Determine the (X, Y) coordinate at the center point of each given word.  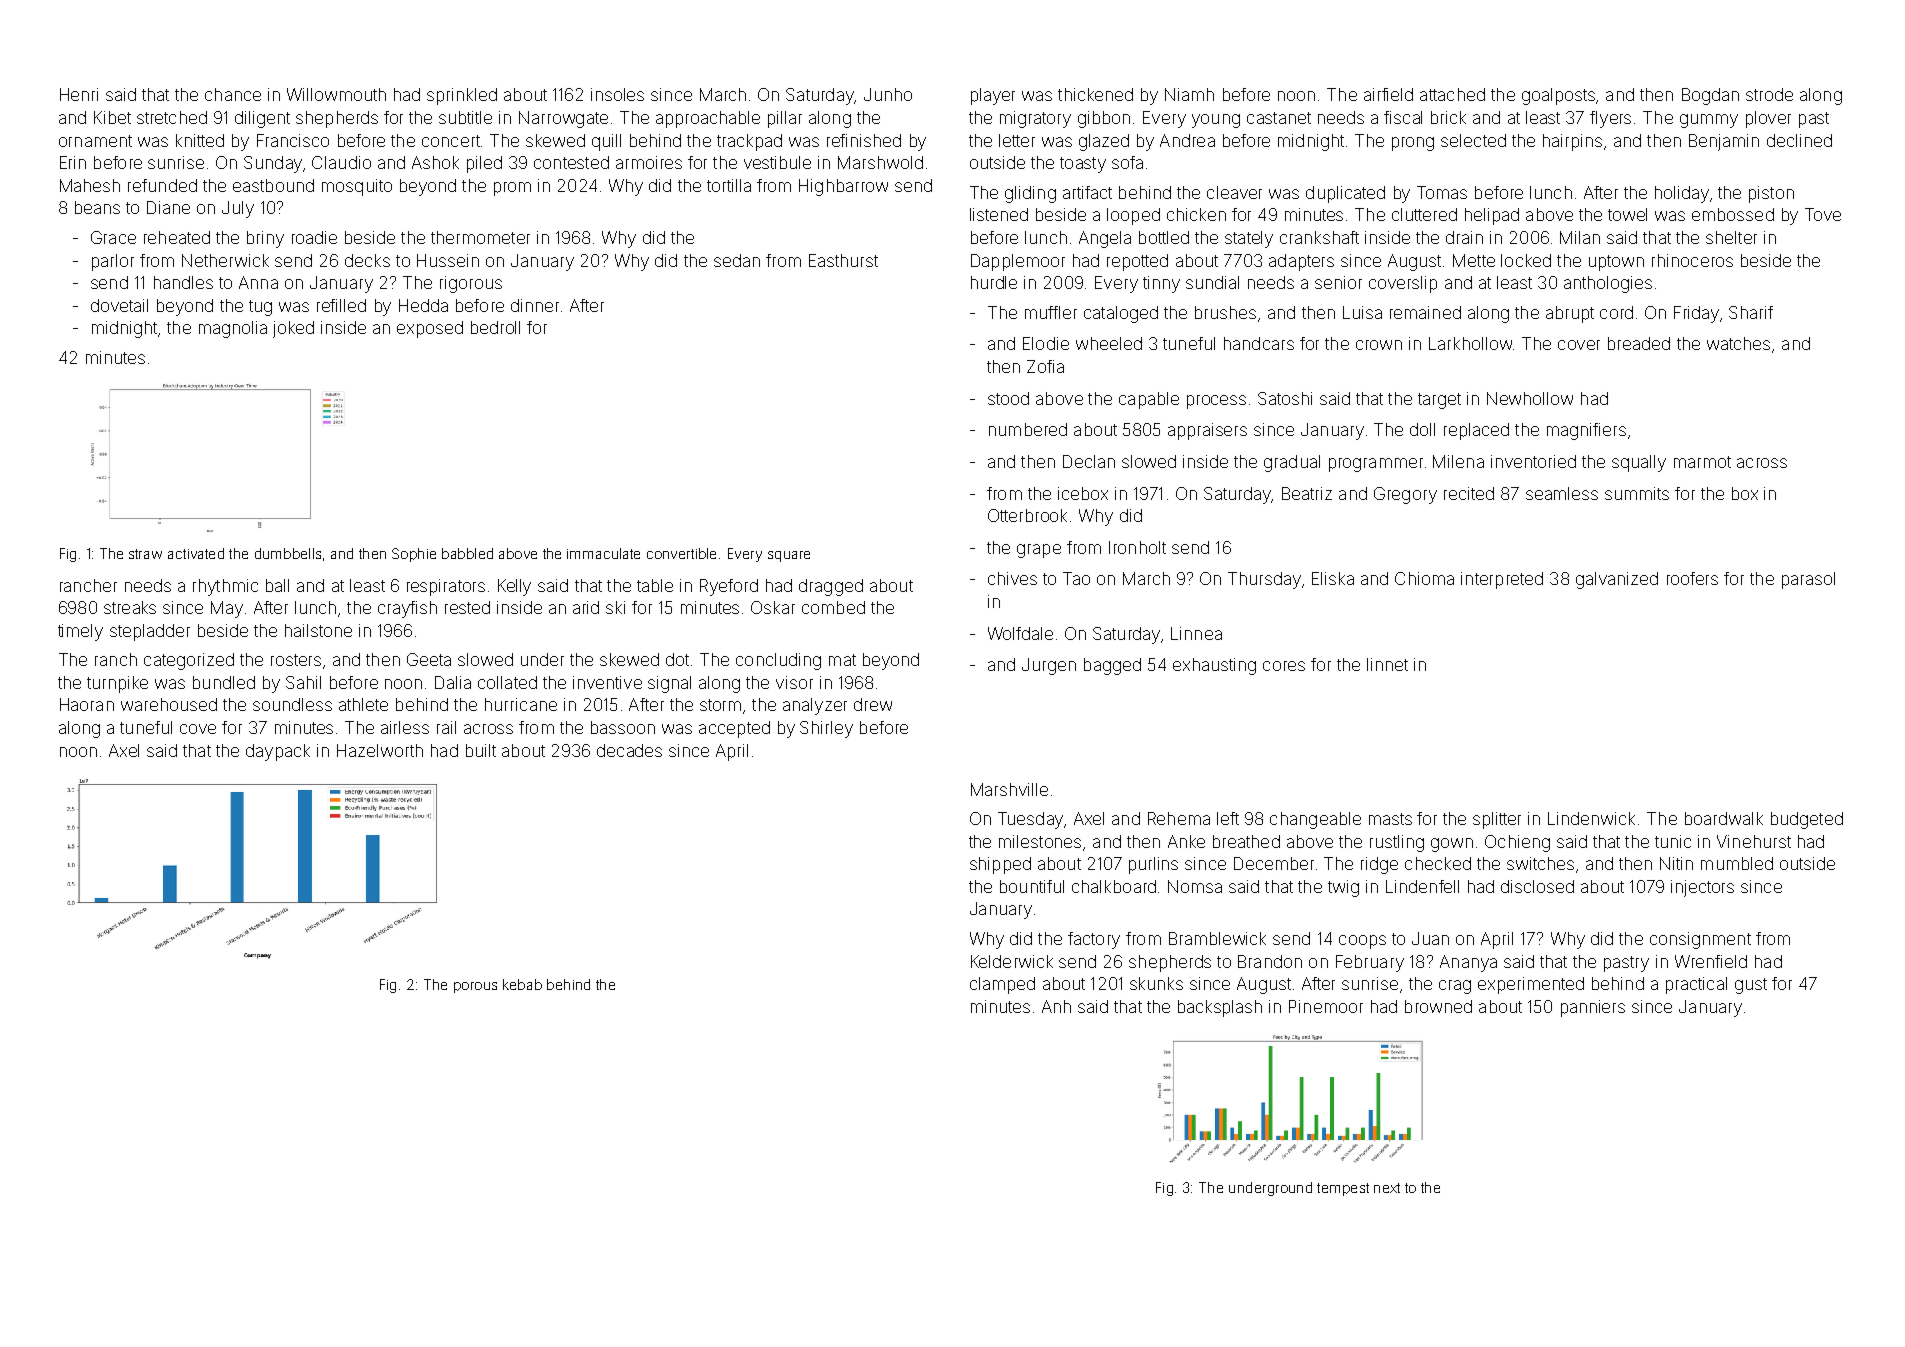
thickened (1095, 94)
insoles (617, 94)
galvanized (1617, 580)
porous (475, 987)
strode (1769, 94)
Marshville (1009, 789)
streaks (130, 607)
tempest (1343, 1189)
